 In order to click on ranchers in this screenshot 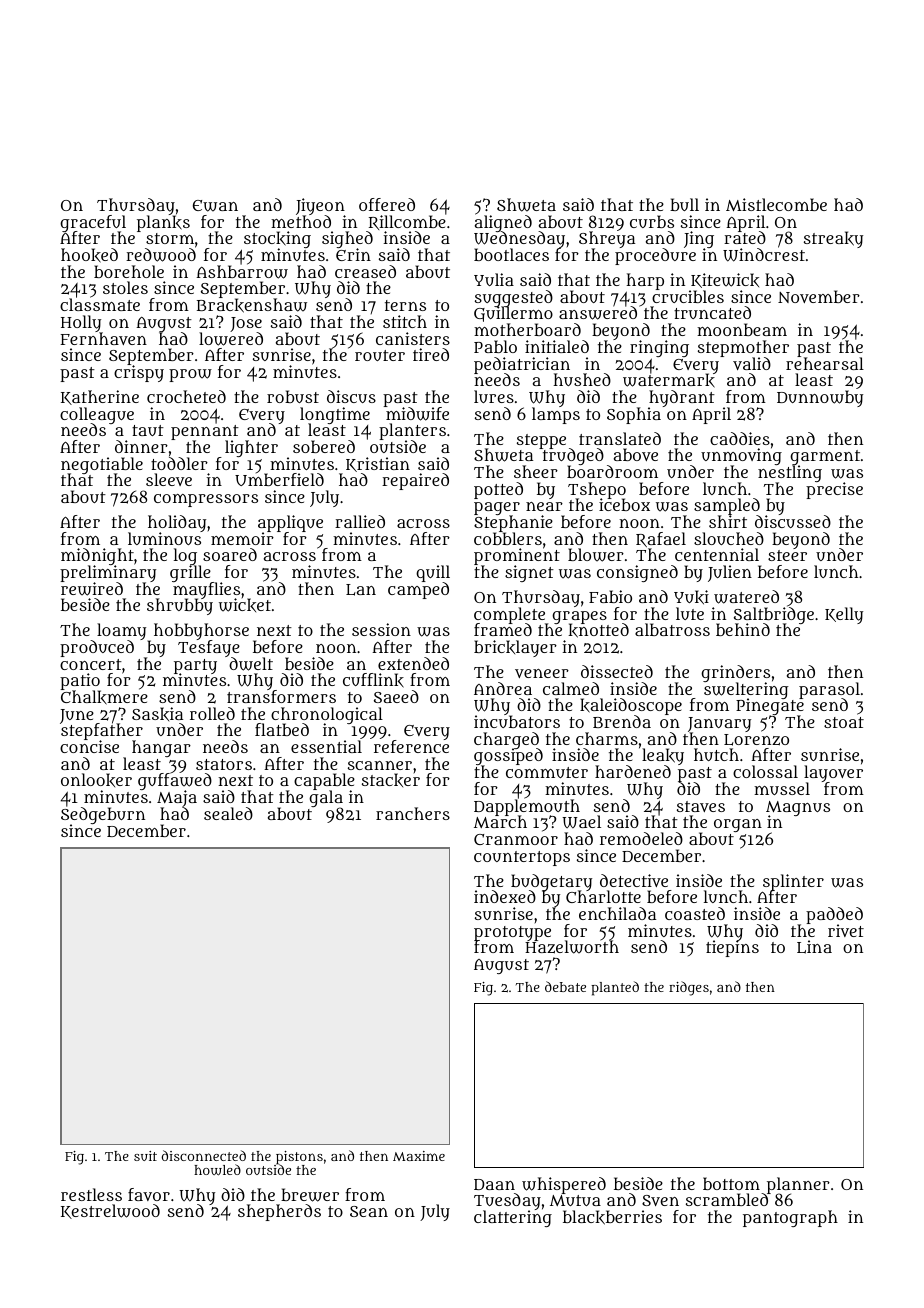, I will do `click(413, 813)`.
